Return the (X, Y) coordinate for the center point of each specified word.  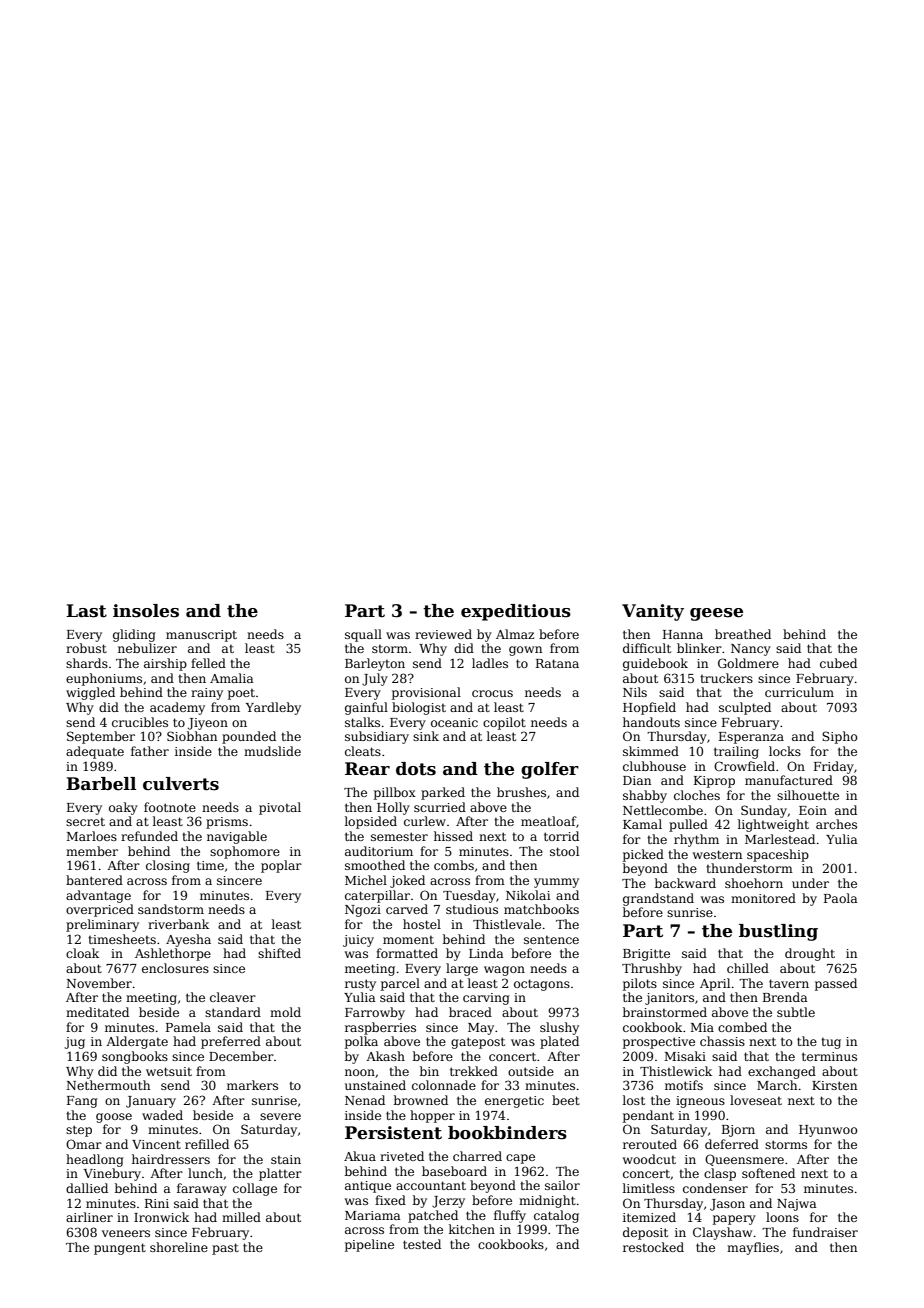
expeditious (516, 612)
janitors (669, 999)
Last (86, 611)
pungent (120, 1249)
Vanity (653, 612)
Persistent (393, 1133)
